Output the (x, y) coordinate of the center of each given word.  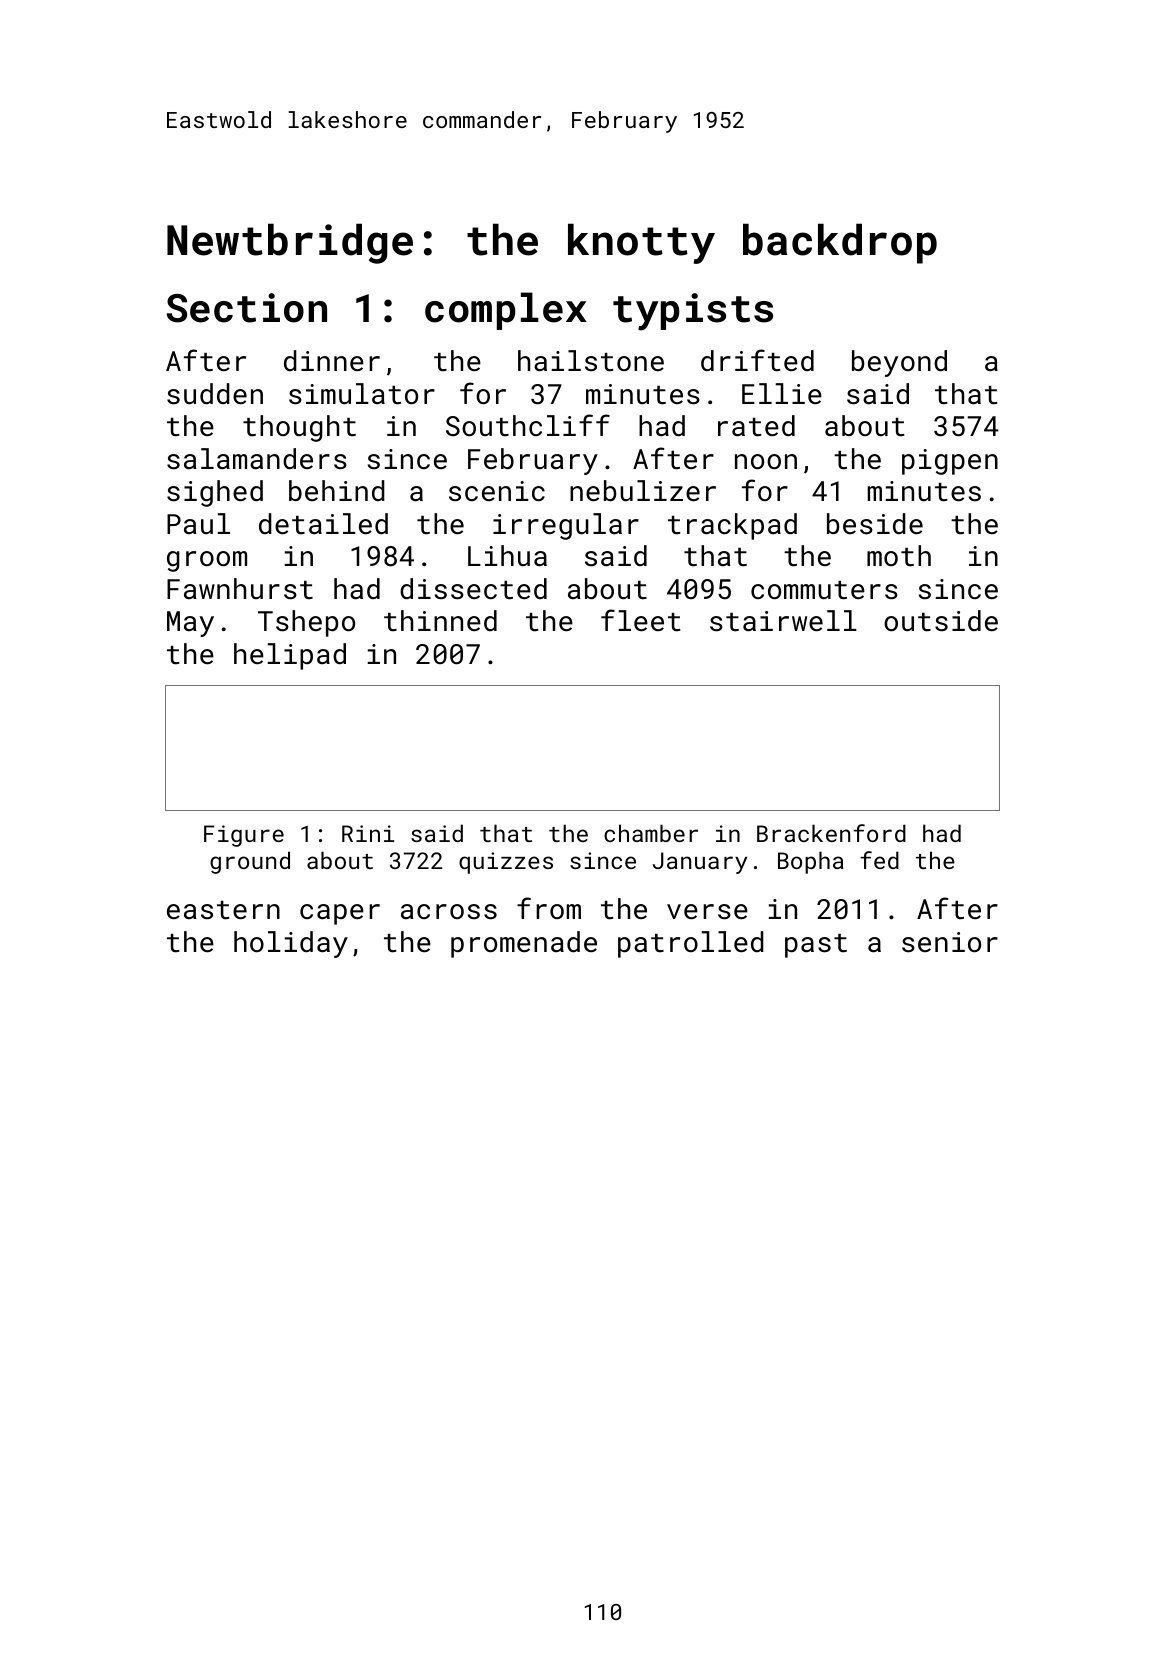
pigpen (950, 462)
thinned (440, 621)
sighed (215, 493)
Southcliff (528, 425)
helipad (290, 656)
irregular (566, 526)
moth (899, 556)
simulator (362, 394)
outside (941, 621)
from (549, 908)
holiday (291, 944)
